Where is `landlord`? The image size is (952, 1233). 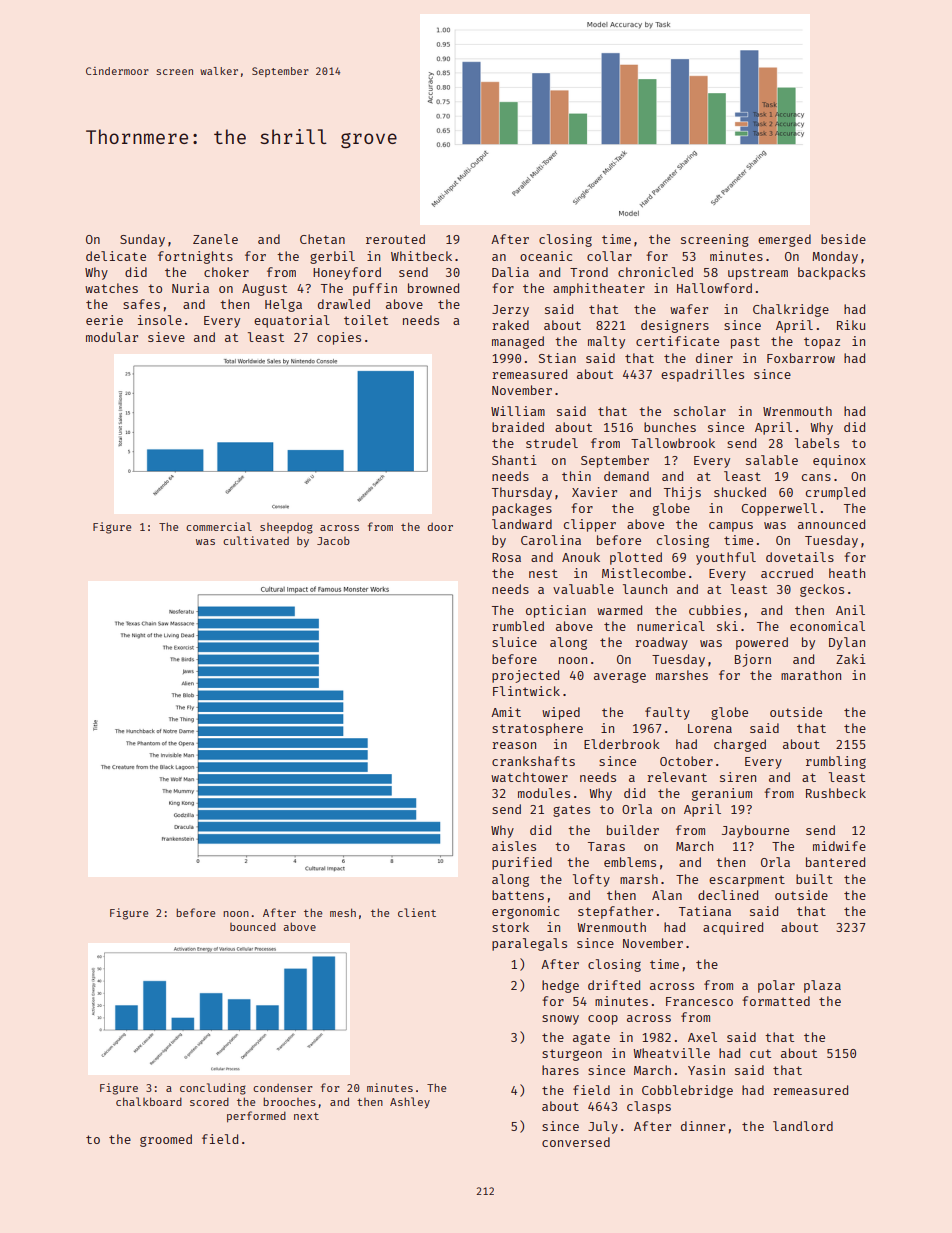
landlord is located at coordinates (803, 1126).
